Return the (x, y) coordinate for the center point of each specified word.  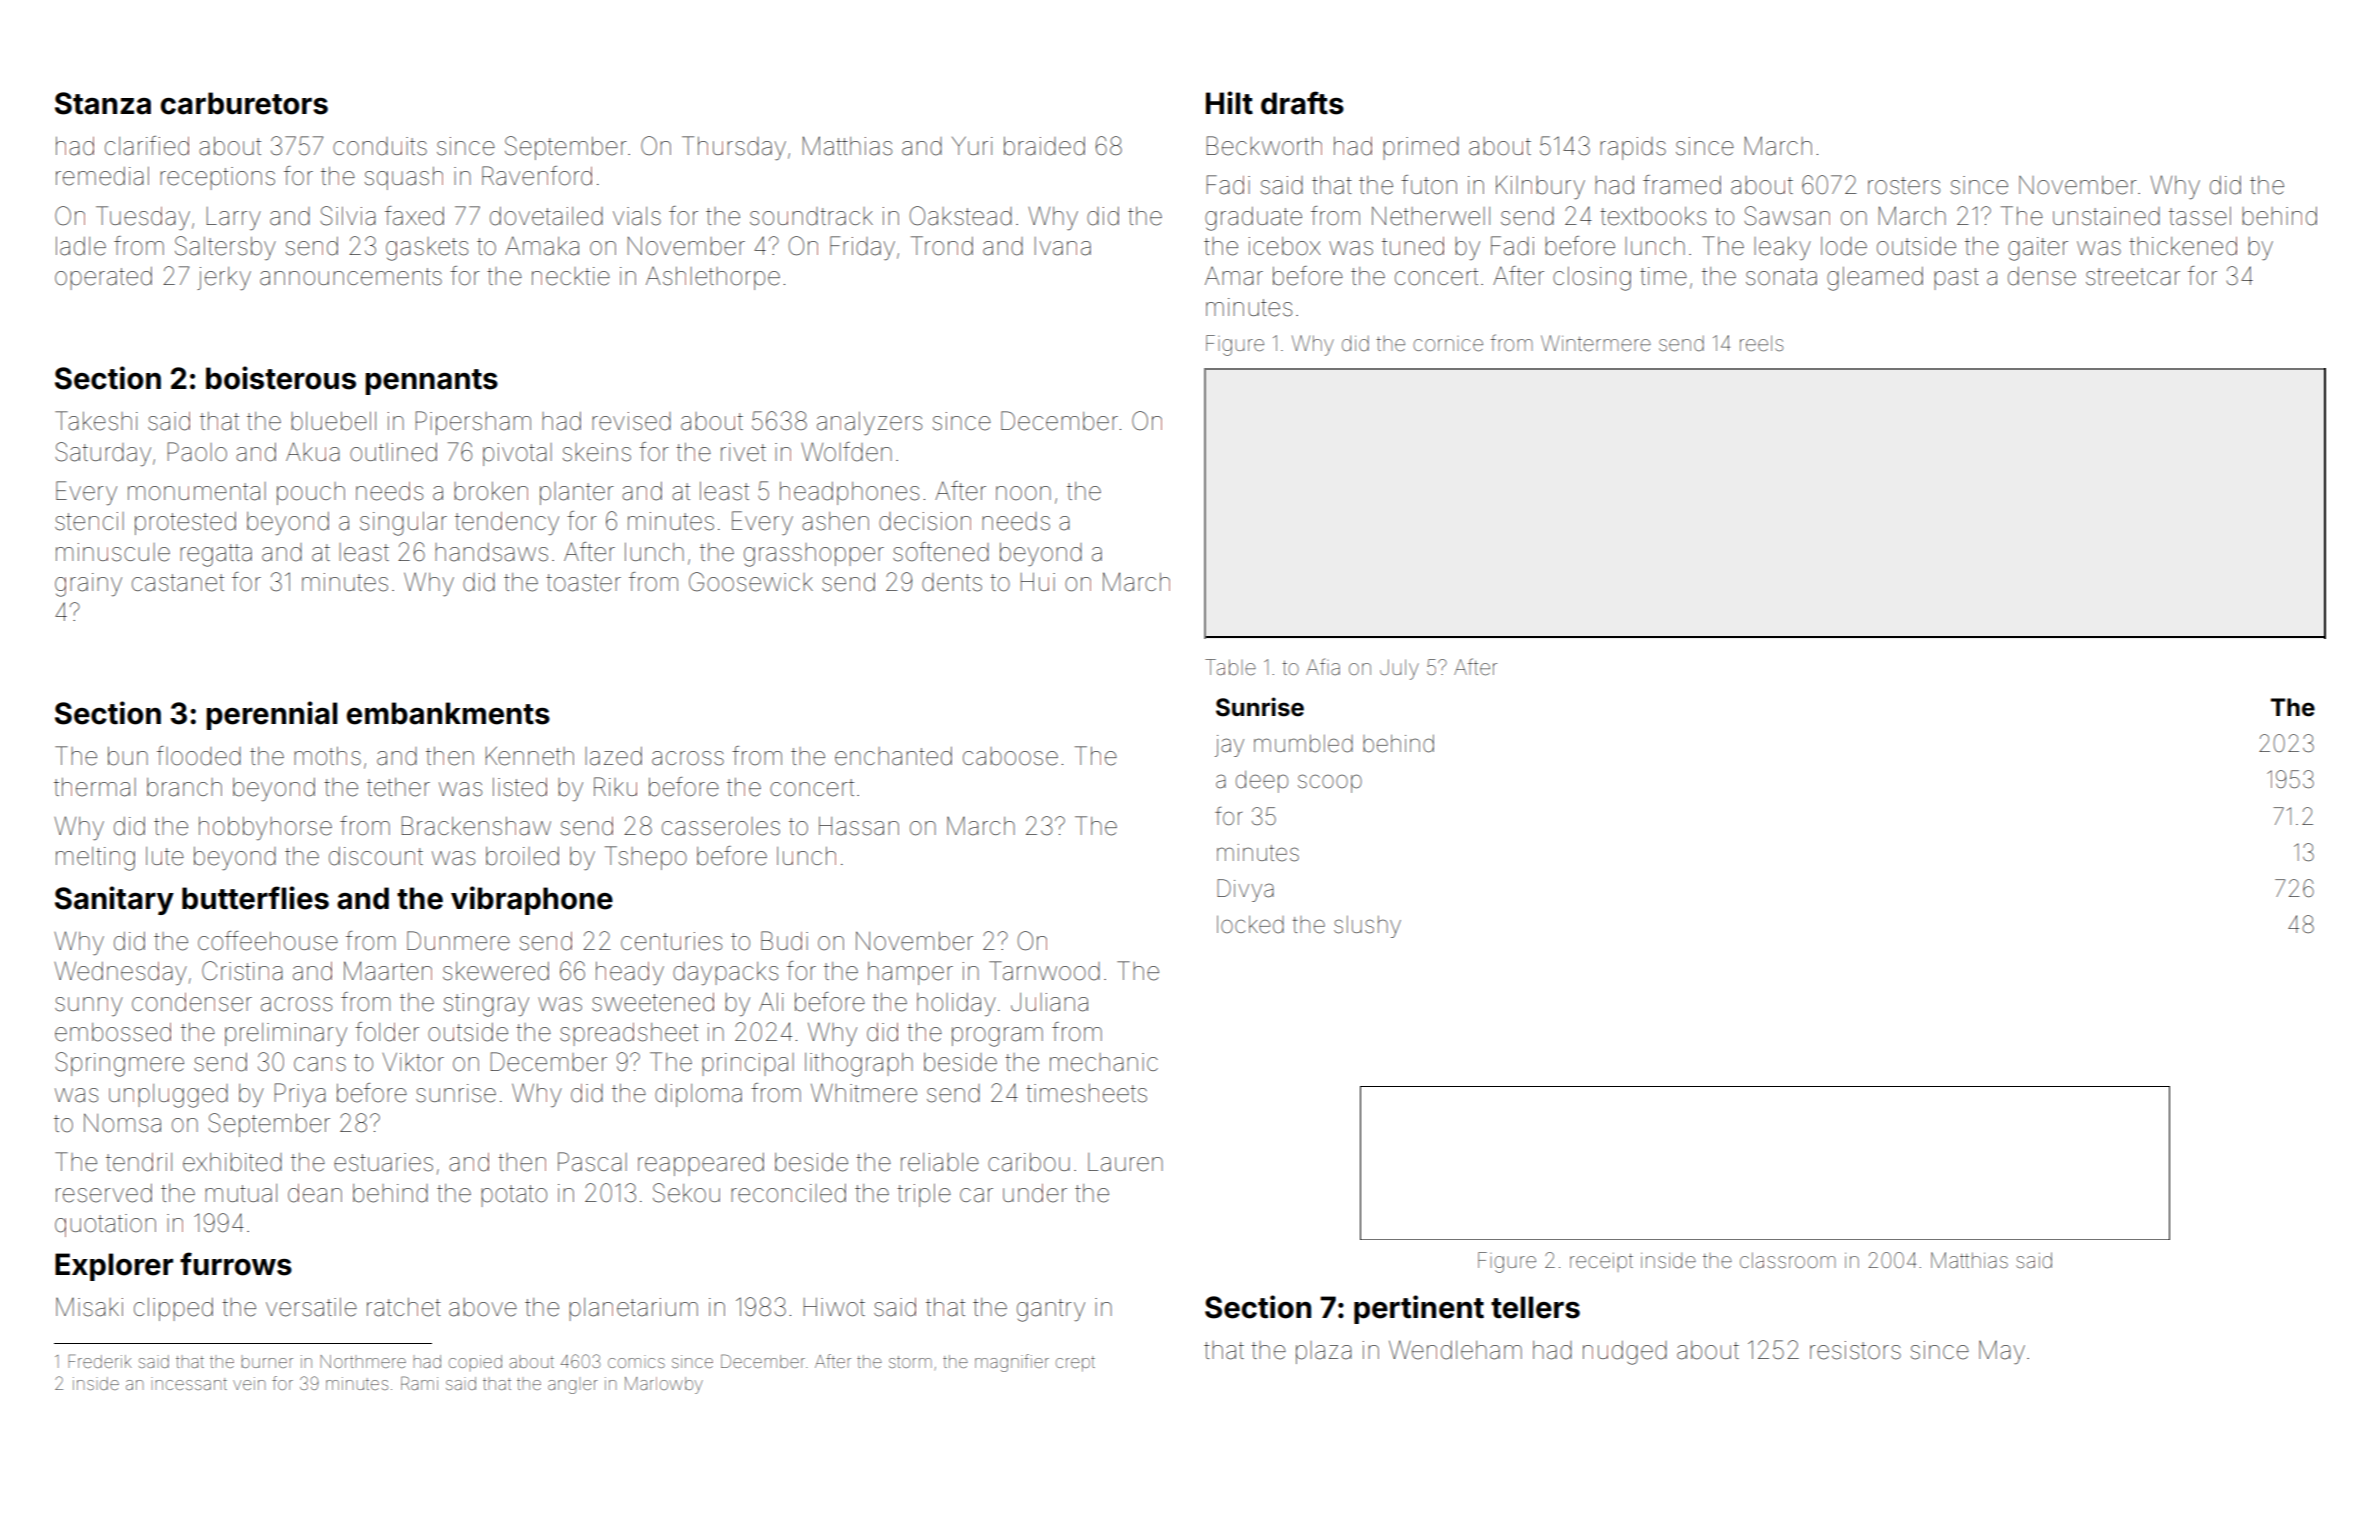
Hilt (1229, 102)
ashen (835, 521)
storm (910, 1362)
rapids (1633, 148)
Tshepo (646, 858)
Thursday (734, 148)
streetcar (2133, 277)
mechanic (1104, 1062)
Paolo (197, 452)
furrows (236, 1264)
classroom (1788, 1260)
